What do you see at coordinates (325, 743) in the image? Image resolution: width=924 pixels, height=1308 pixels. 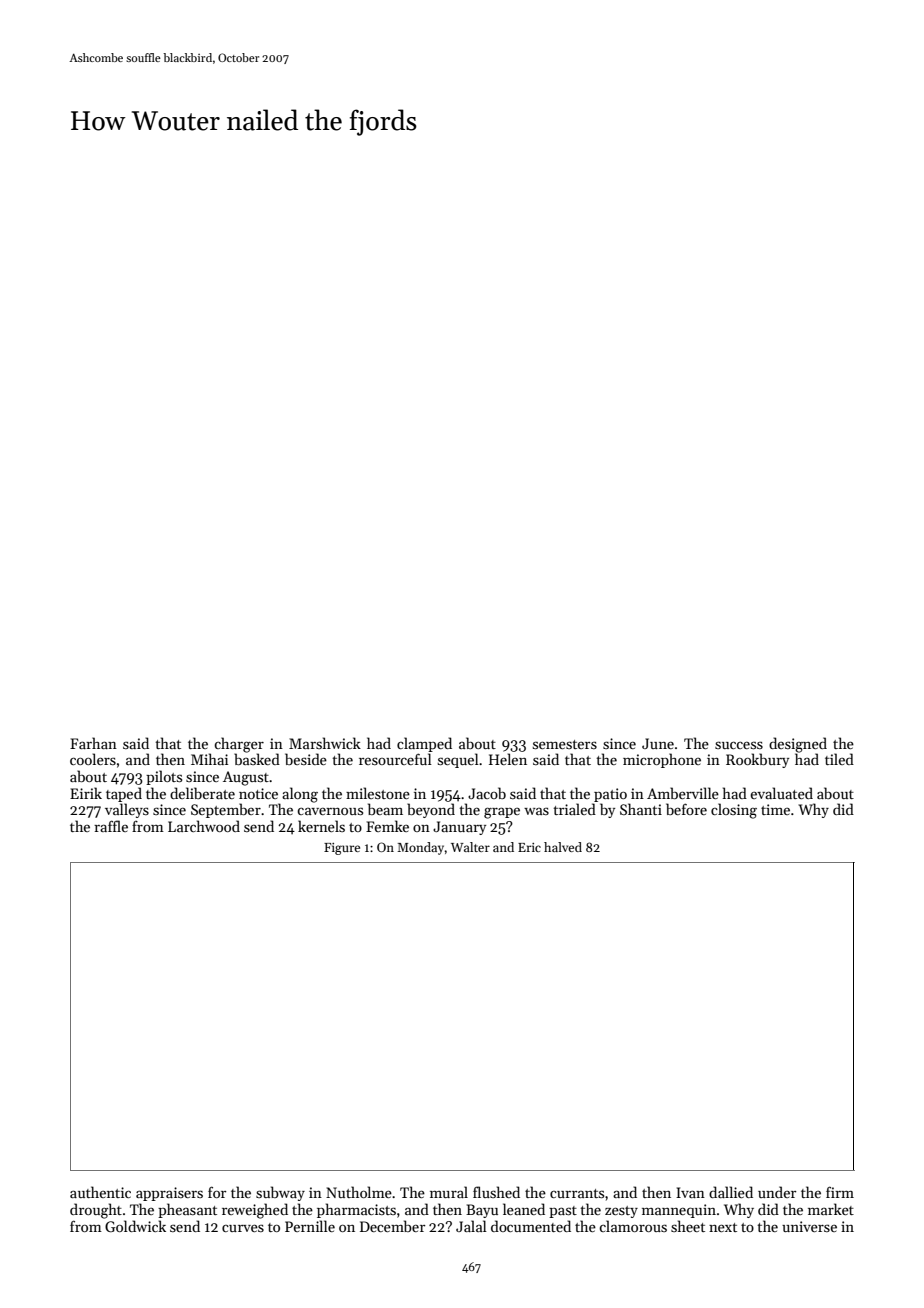 I see `Marshwick` at bounding box center [325, 743].
